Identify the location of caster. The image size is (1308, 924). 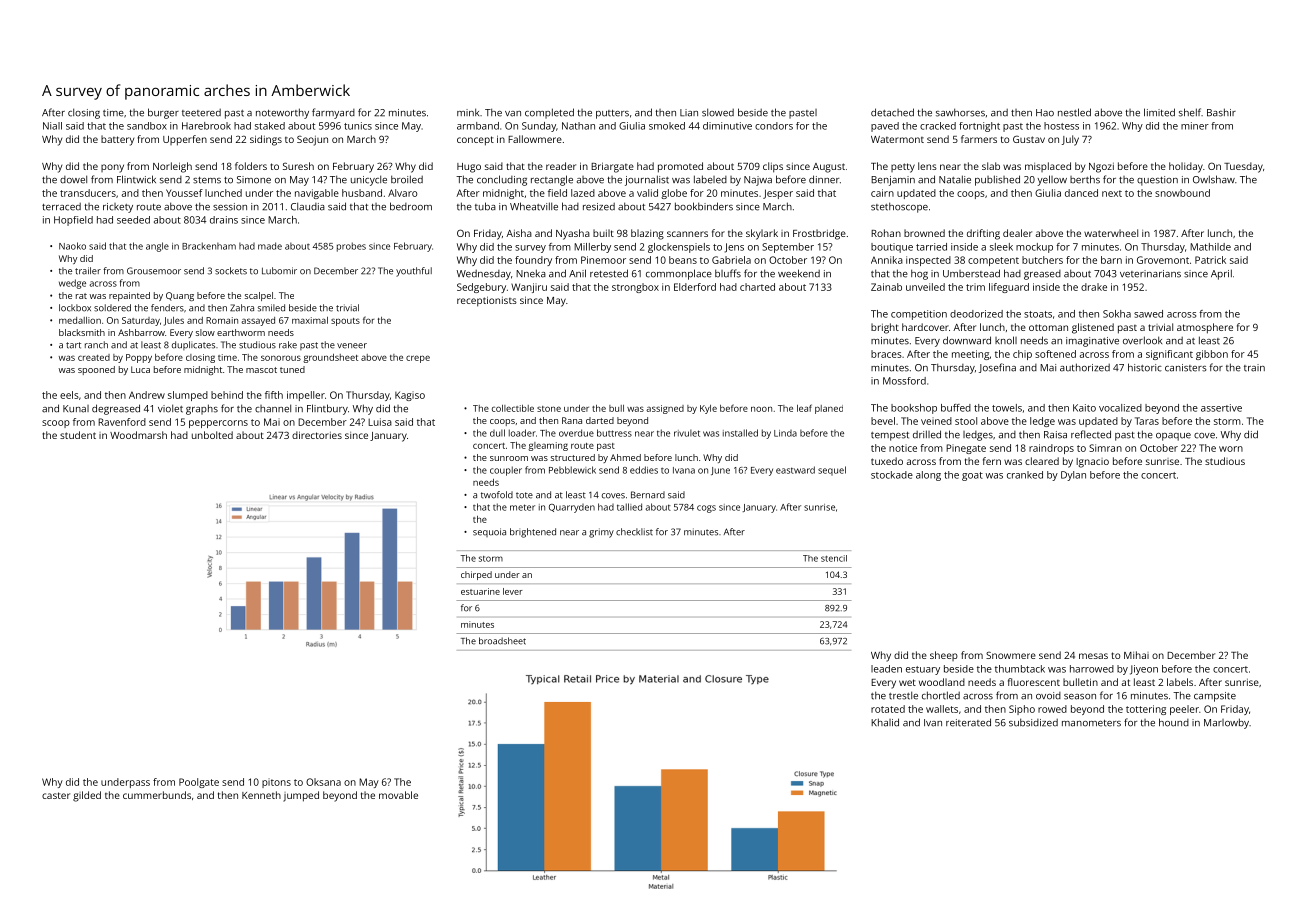
(56, 795).
